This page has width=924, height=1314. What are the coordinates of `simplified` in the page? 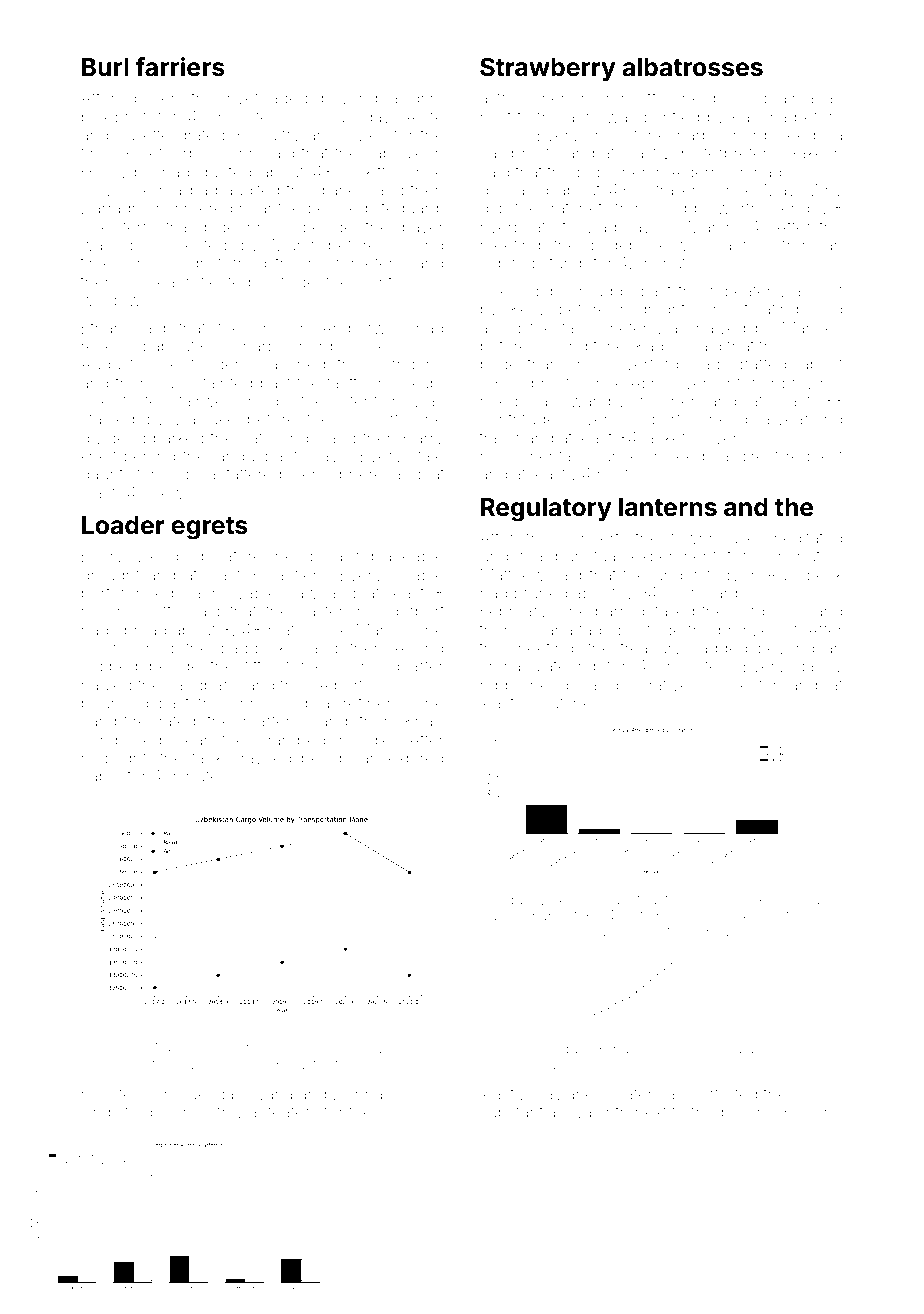 It's located at (116, 1113).
